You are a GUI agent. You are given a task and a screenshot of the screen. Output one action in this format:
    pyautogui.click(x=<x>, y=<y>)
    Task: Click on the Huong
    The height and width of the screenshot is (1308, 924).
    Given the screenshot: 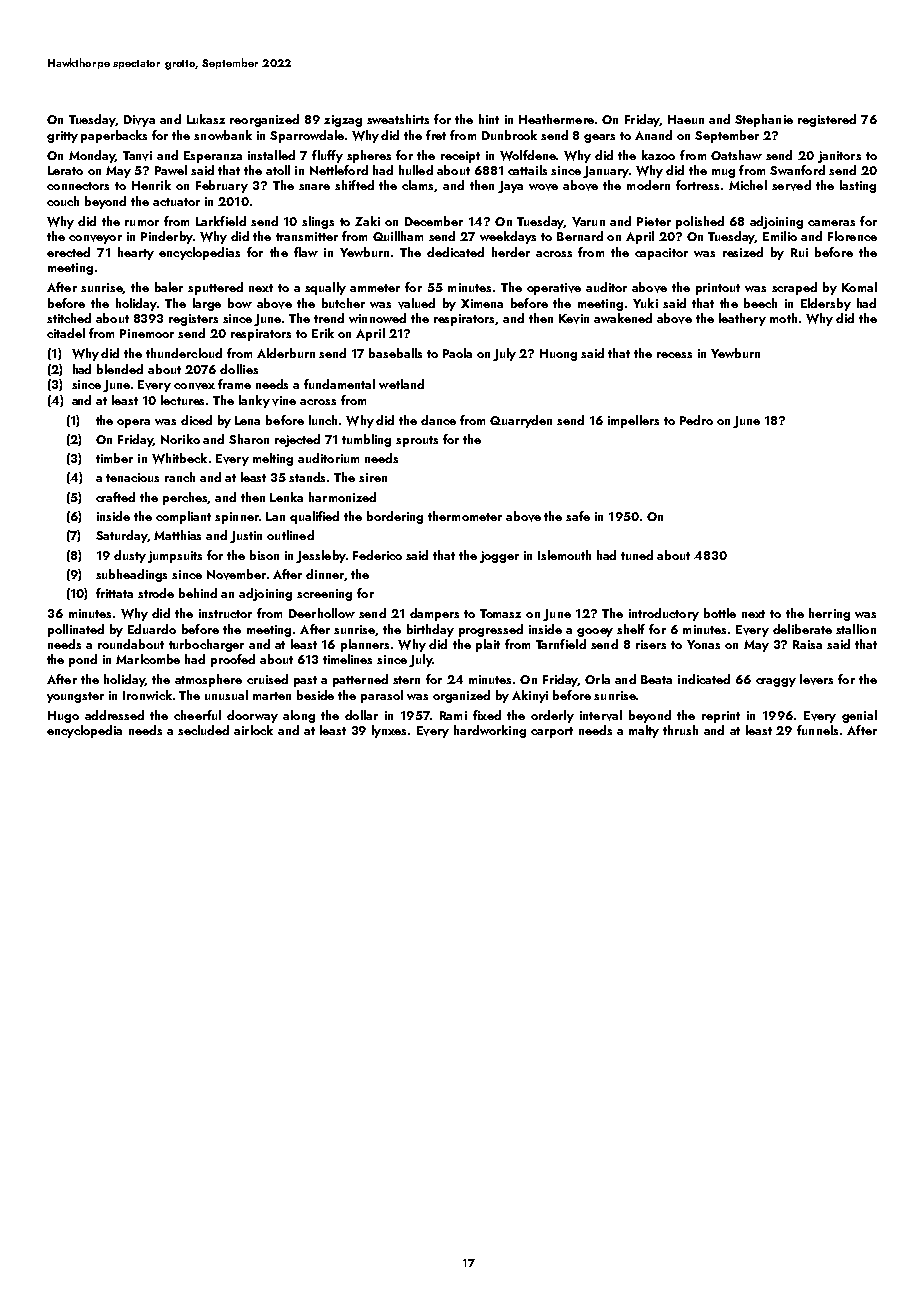 What is the action you would take?
    pyautogui.click(x=558, y=355)
